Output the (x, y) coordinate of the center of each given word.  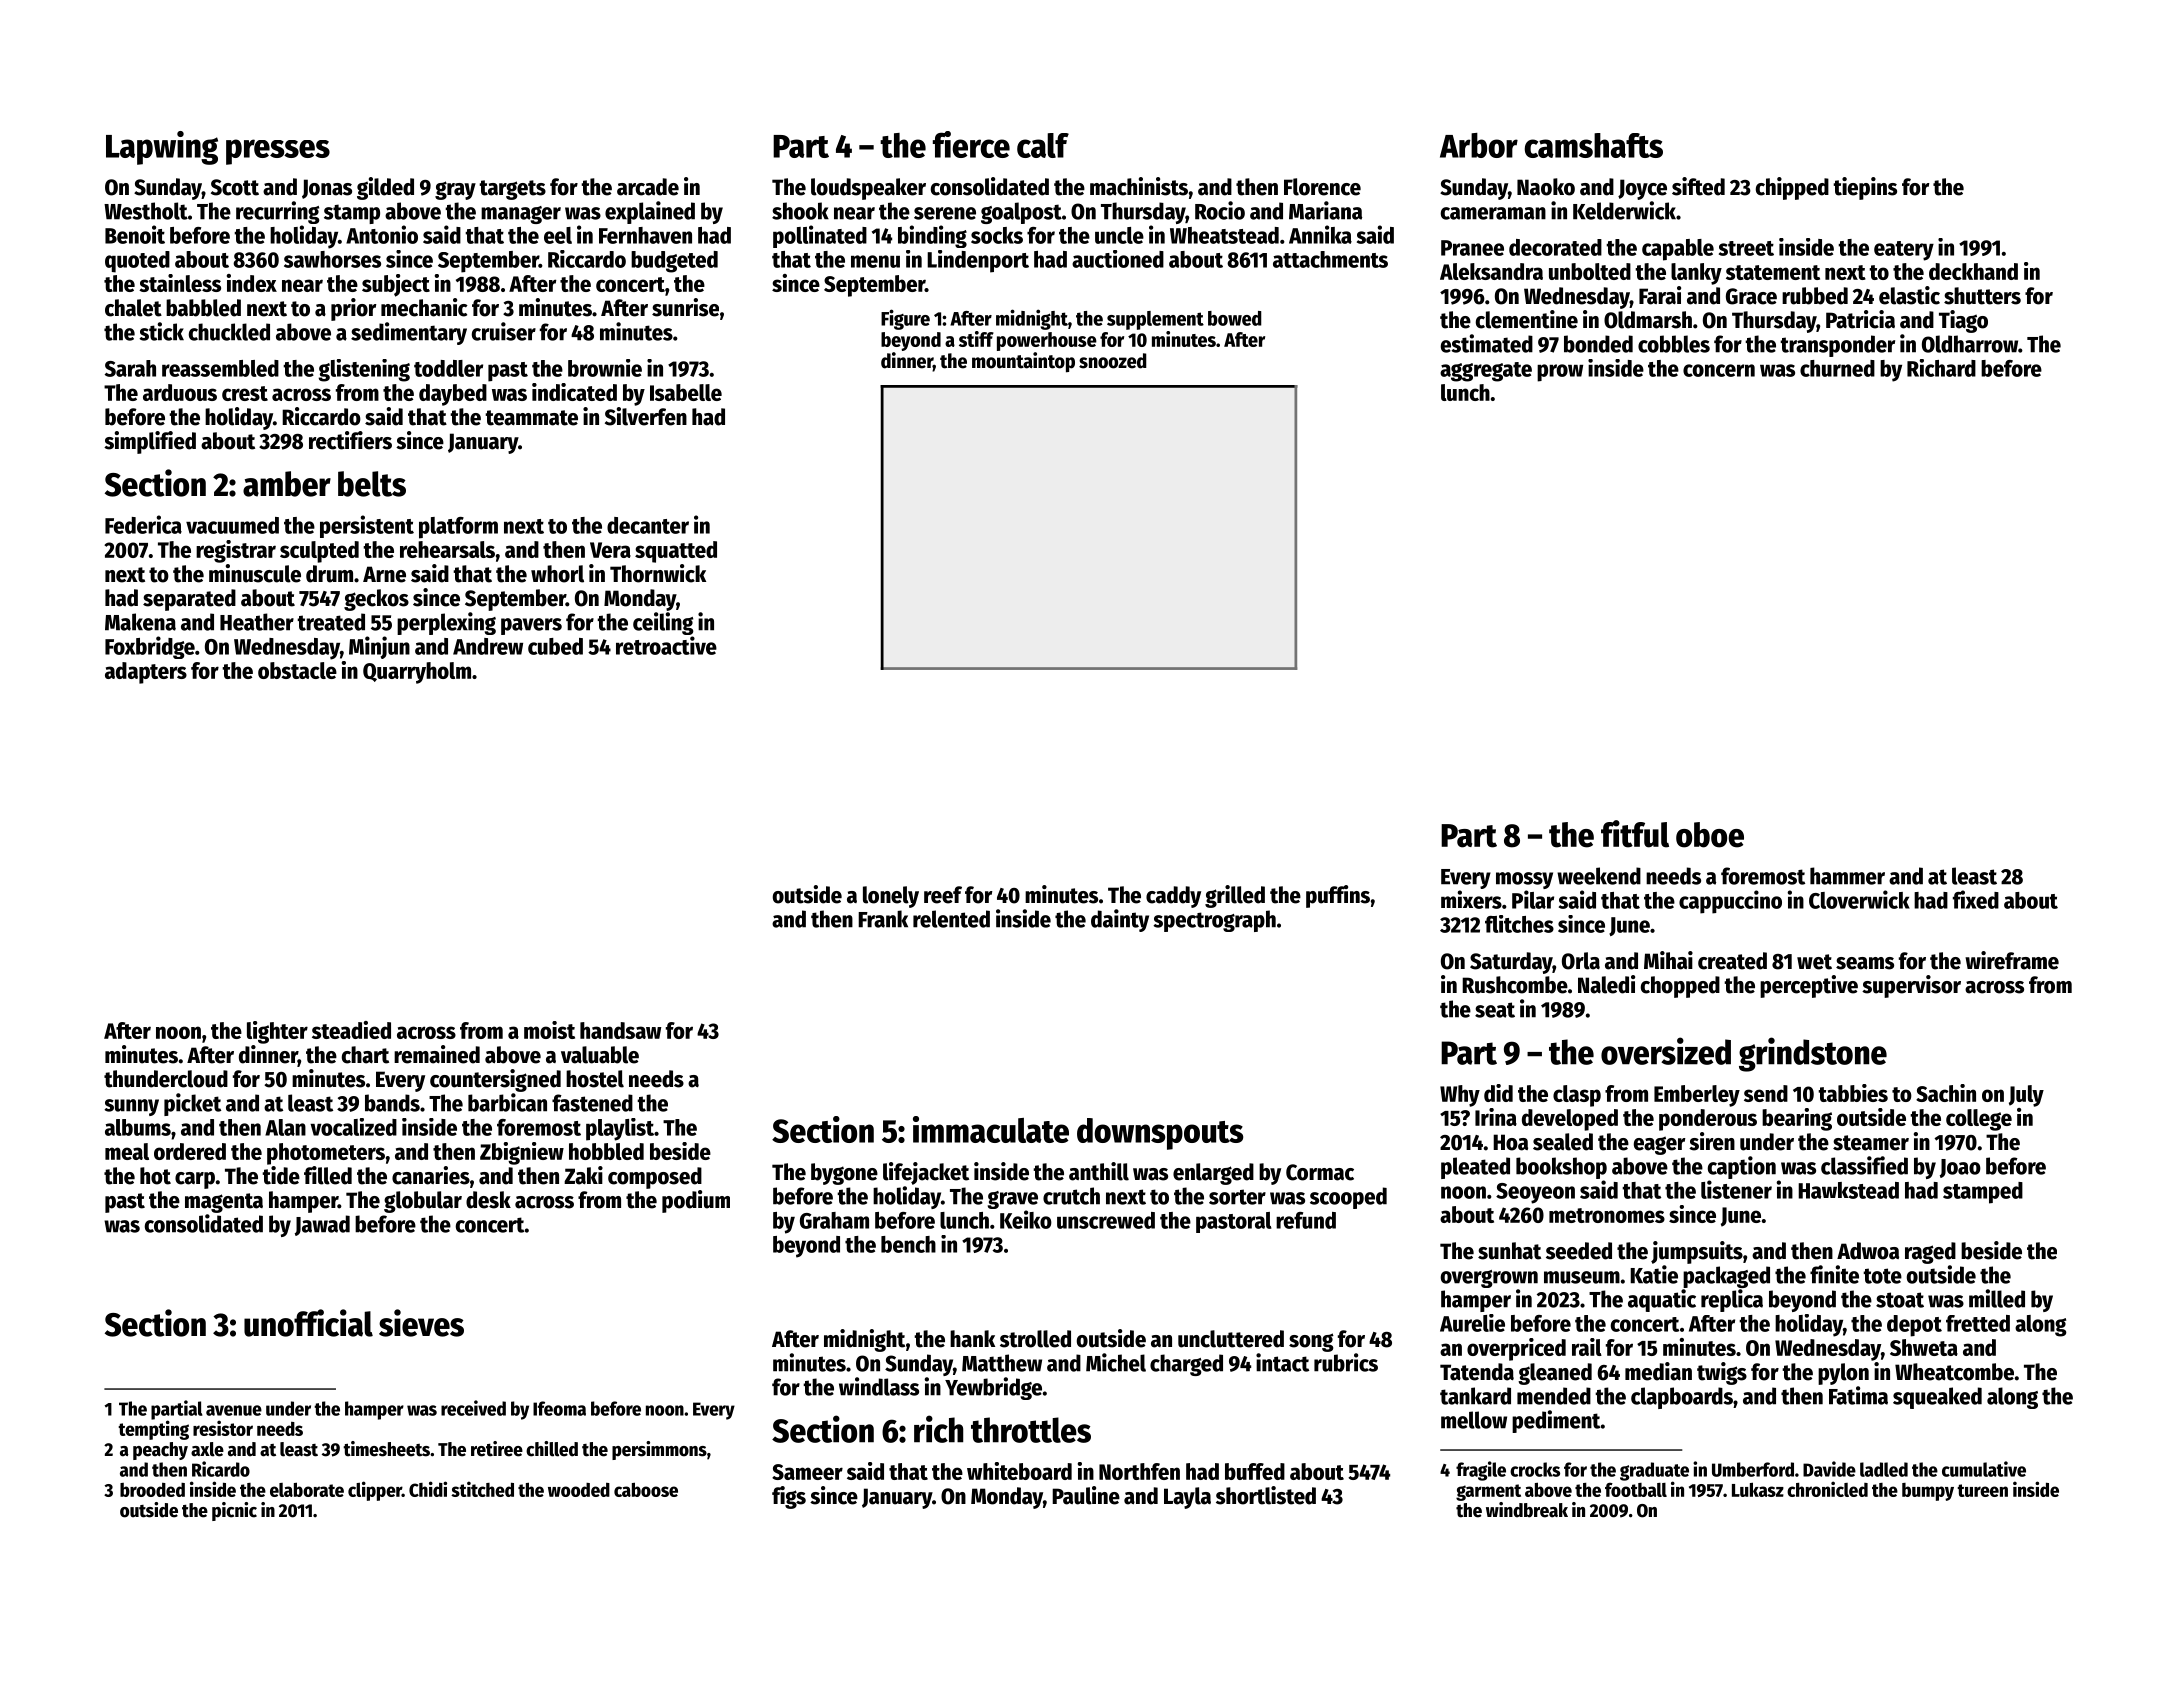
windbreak (1527, 1510)
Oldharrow (1970, 344)
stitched (482, 1489)
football (1636, 1490)
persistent (367, 526)
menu (875, 261)
